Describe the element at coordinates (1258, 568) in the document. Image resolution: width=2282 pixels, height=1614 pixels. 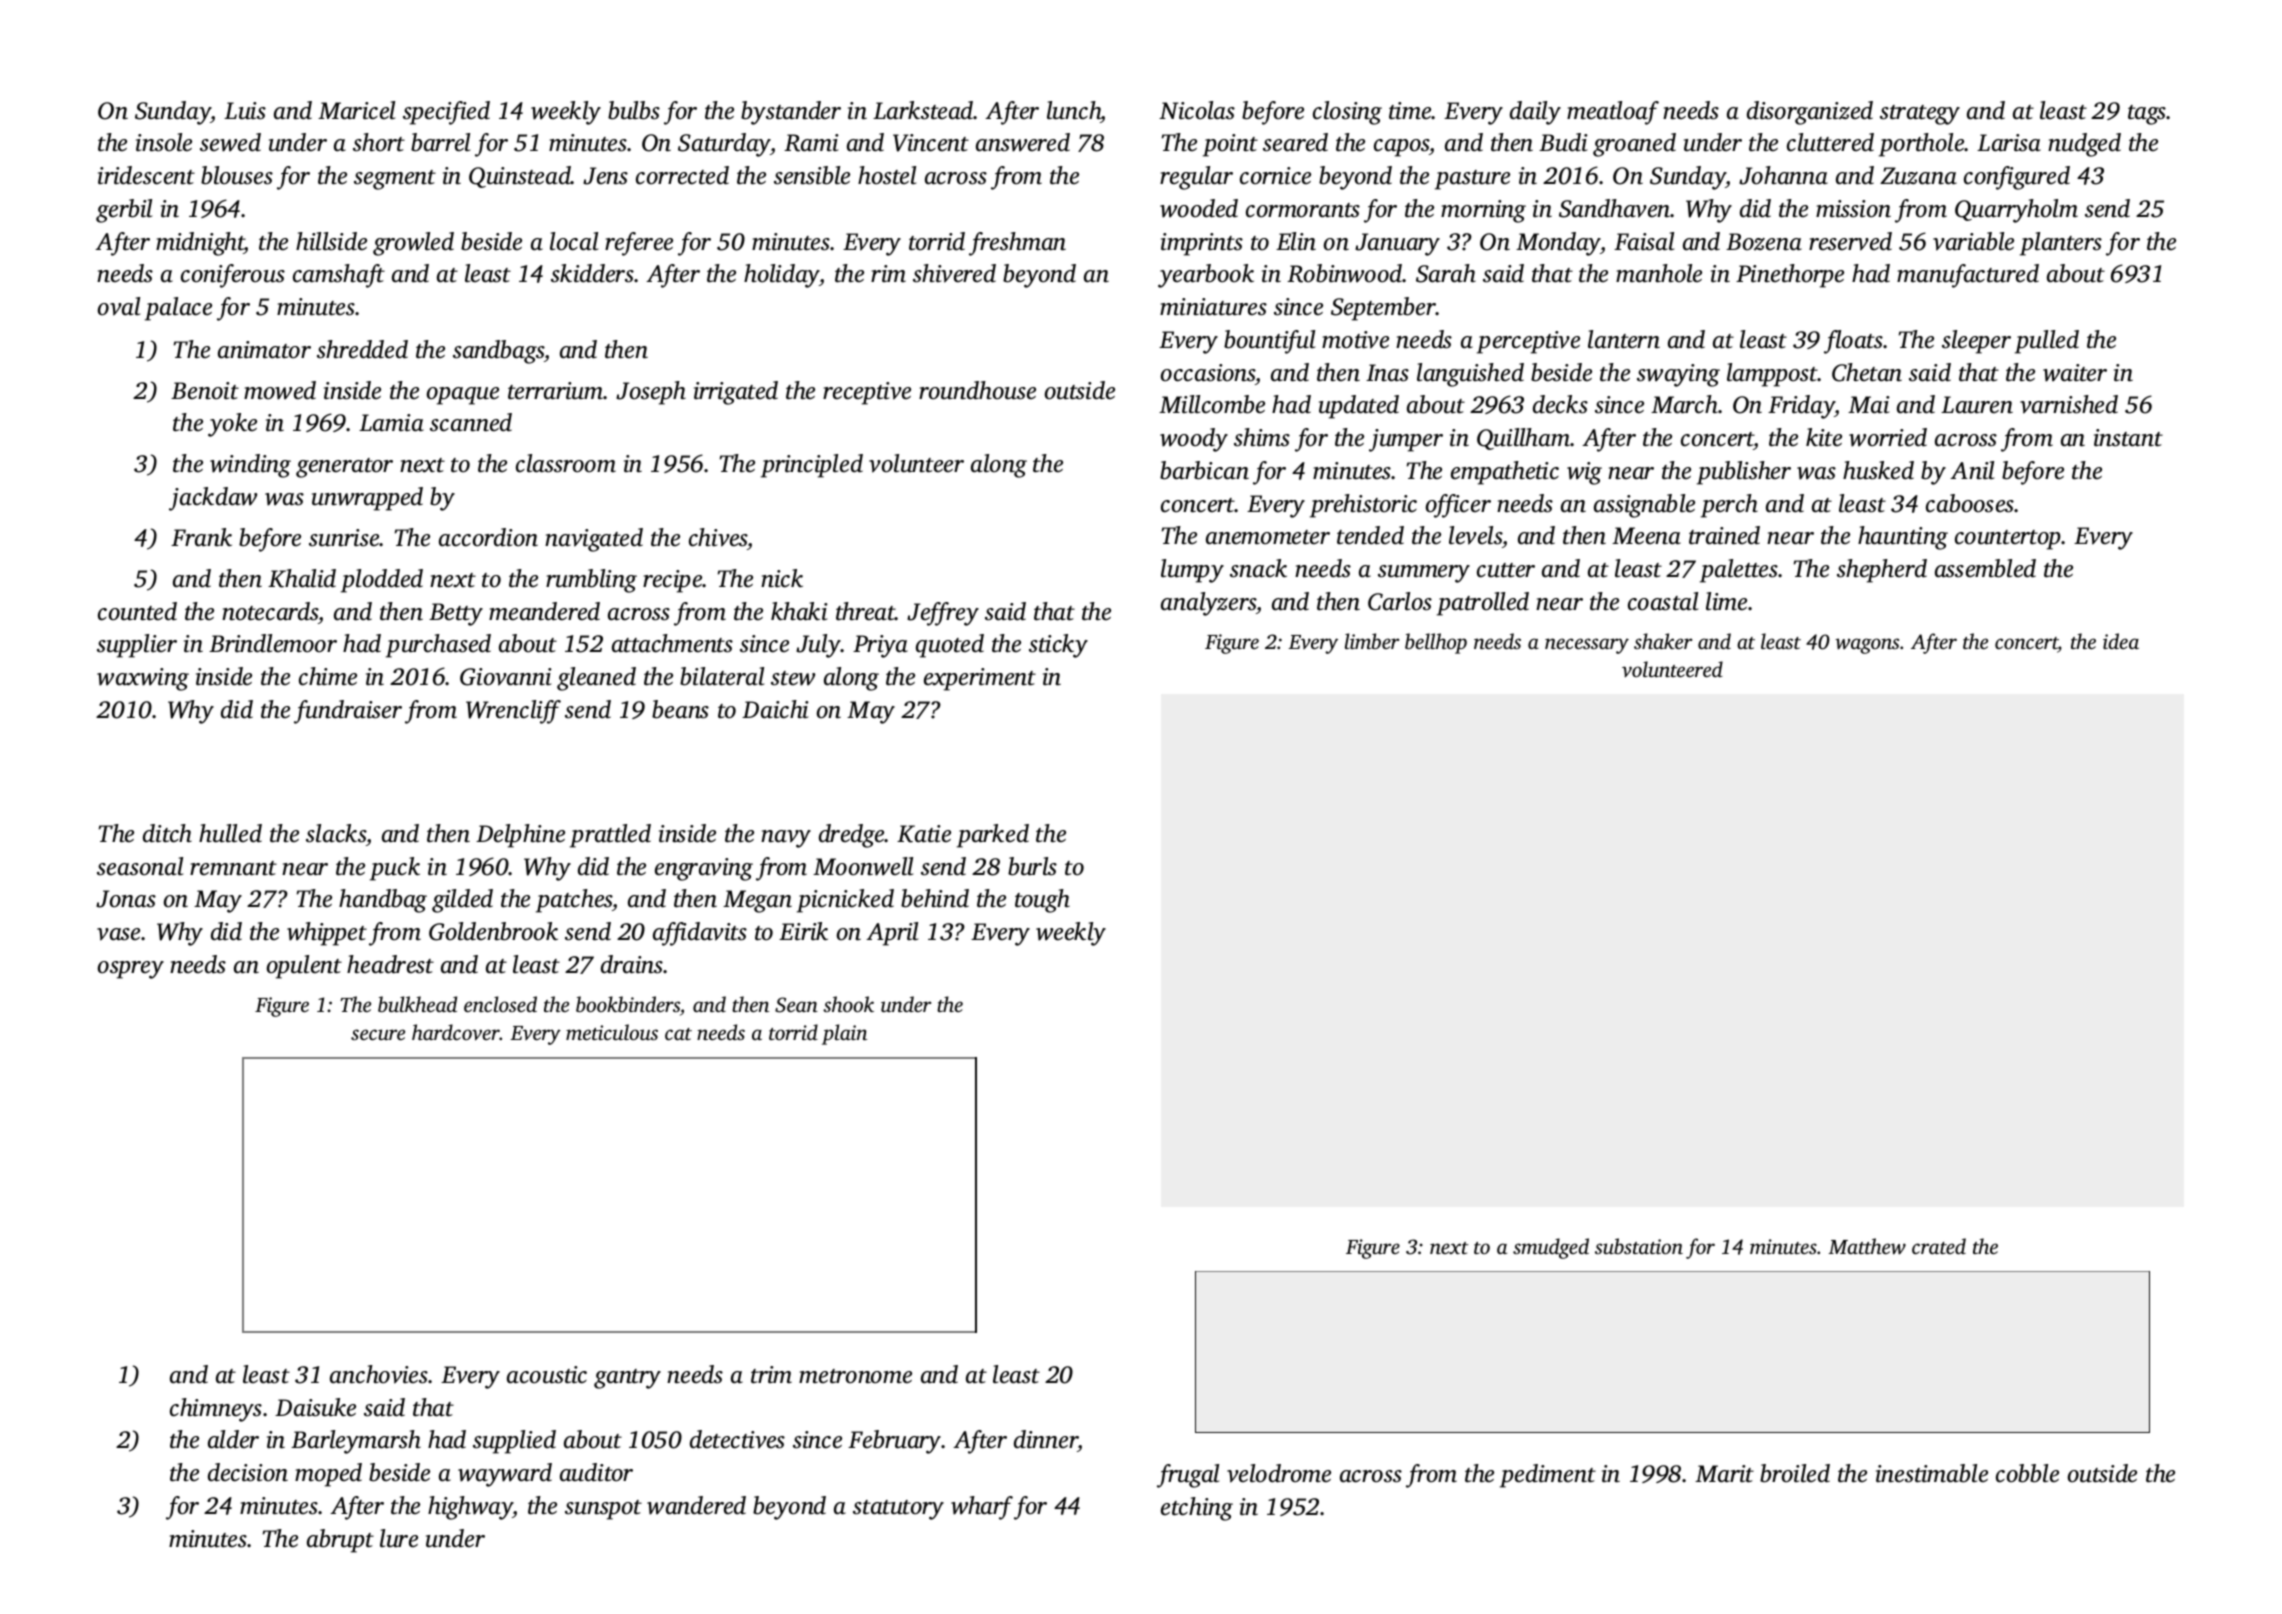
I see `snack` at that location.
